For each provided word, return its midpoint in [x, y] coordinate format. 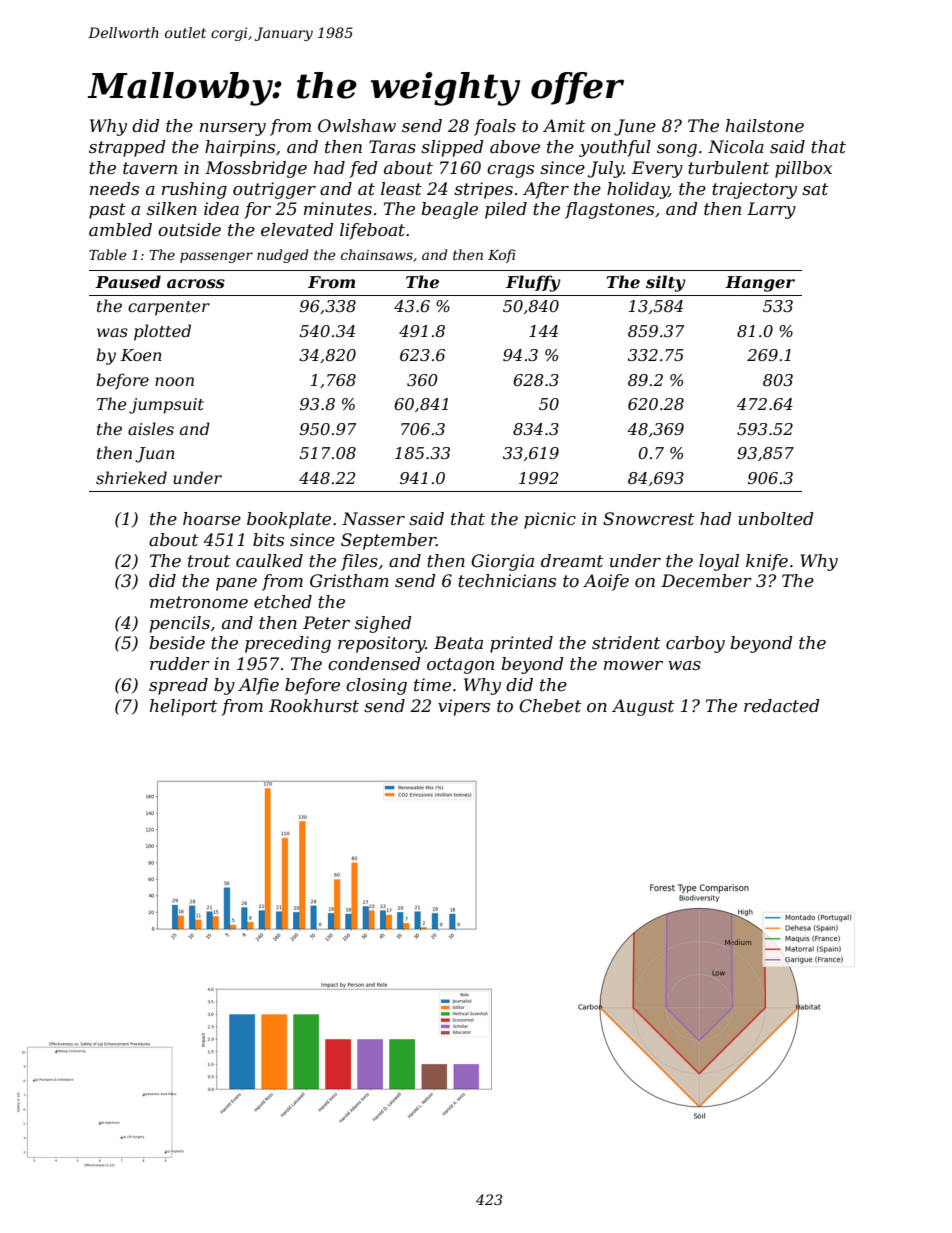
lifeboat [372, 231]
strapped [127, 148]
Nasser [373, 519]
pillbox [803, 169]
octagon [460, 666]
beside [177, 643]
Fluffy [533, 283]
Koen [141, 355]
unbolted [776, 519]
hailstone [765, 126]
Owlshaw [357, 125]
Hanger [760, 284]
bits [268, 540]
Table [108, 254]
